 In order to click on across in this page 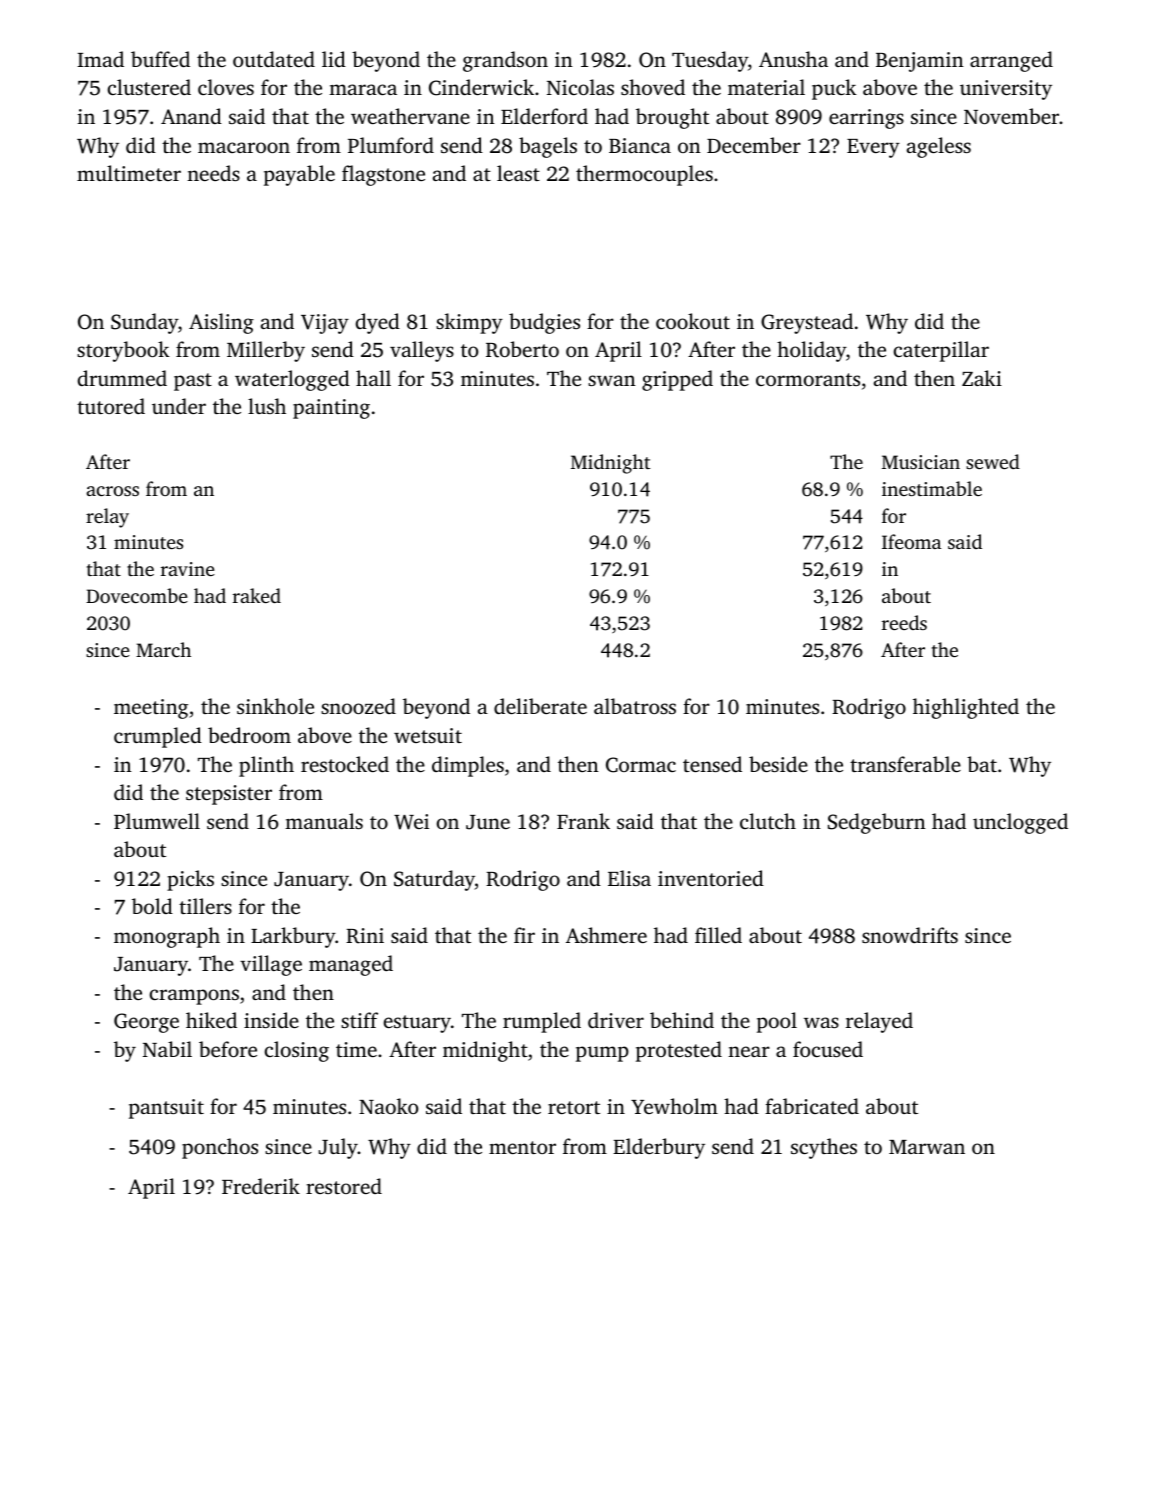, I will do `click(112, 491)`.
